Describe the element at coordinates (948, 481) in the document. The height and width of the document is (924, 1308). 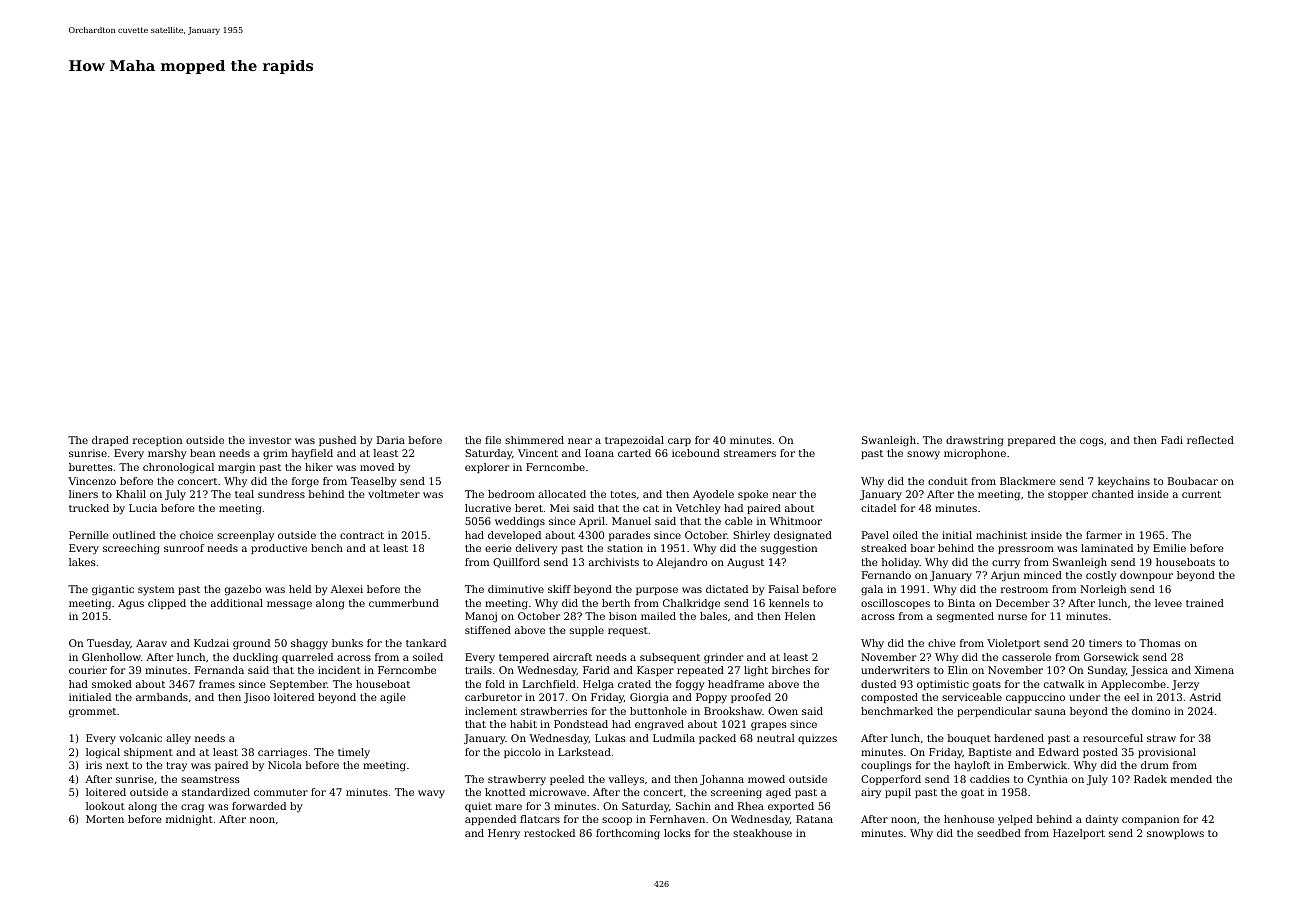
I see `conduit` at that location.
